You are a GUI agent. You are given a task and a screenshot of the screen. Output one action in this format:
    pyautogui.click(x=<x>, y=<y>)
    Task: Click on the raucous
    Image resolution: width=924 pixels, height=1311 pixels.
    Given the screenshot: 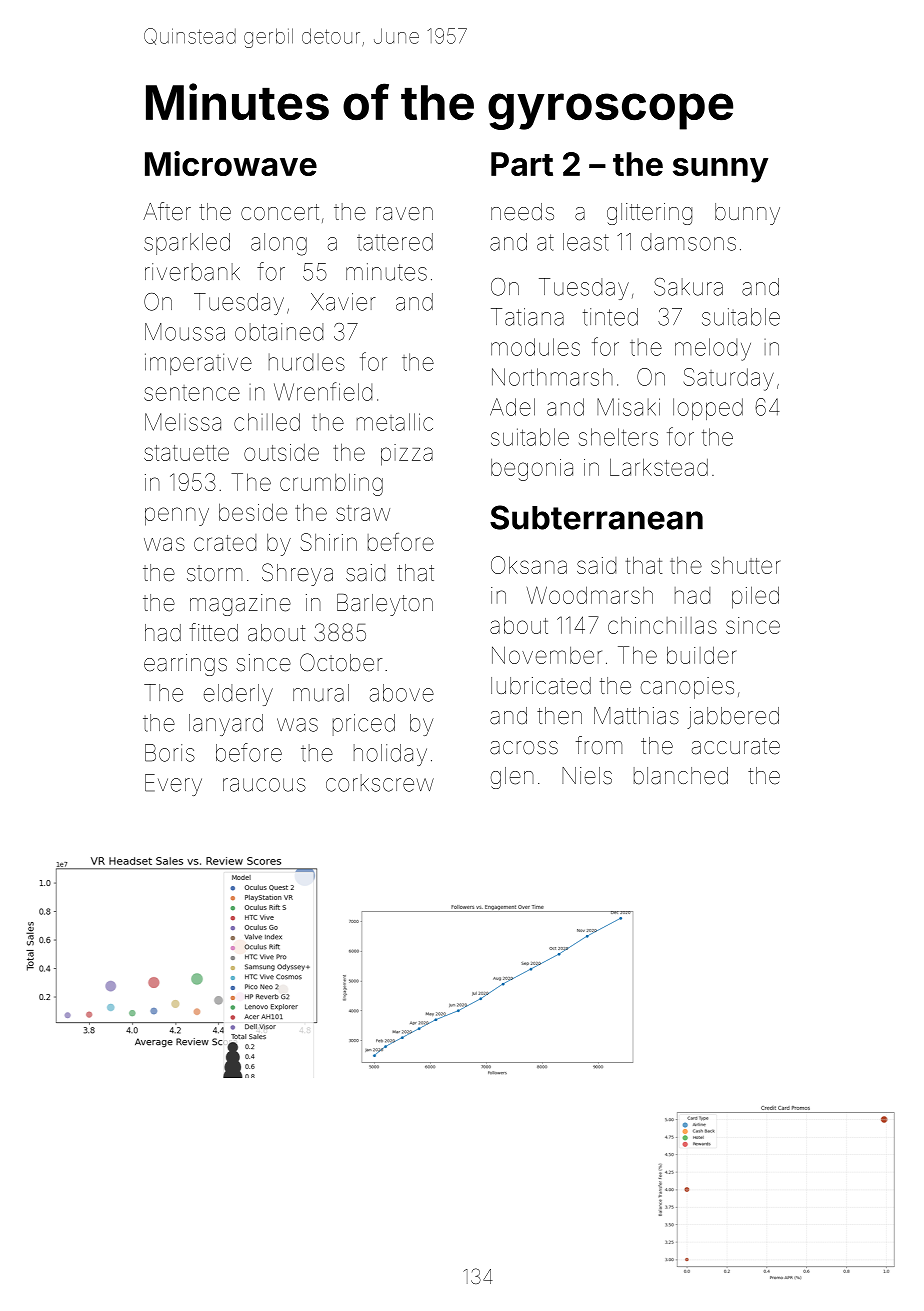 What is the action you would take?
    pyautogui.click(x=264, y=785)
